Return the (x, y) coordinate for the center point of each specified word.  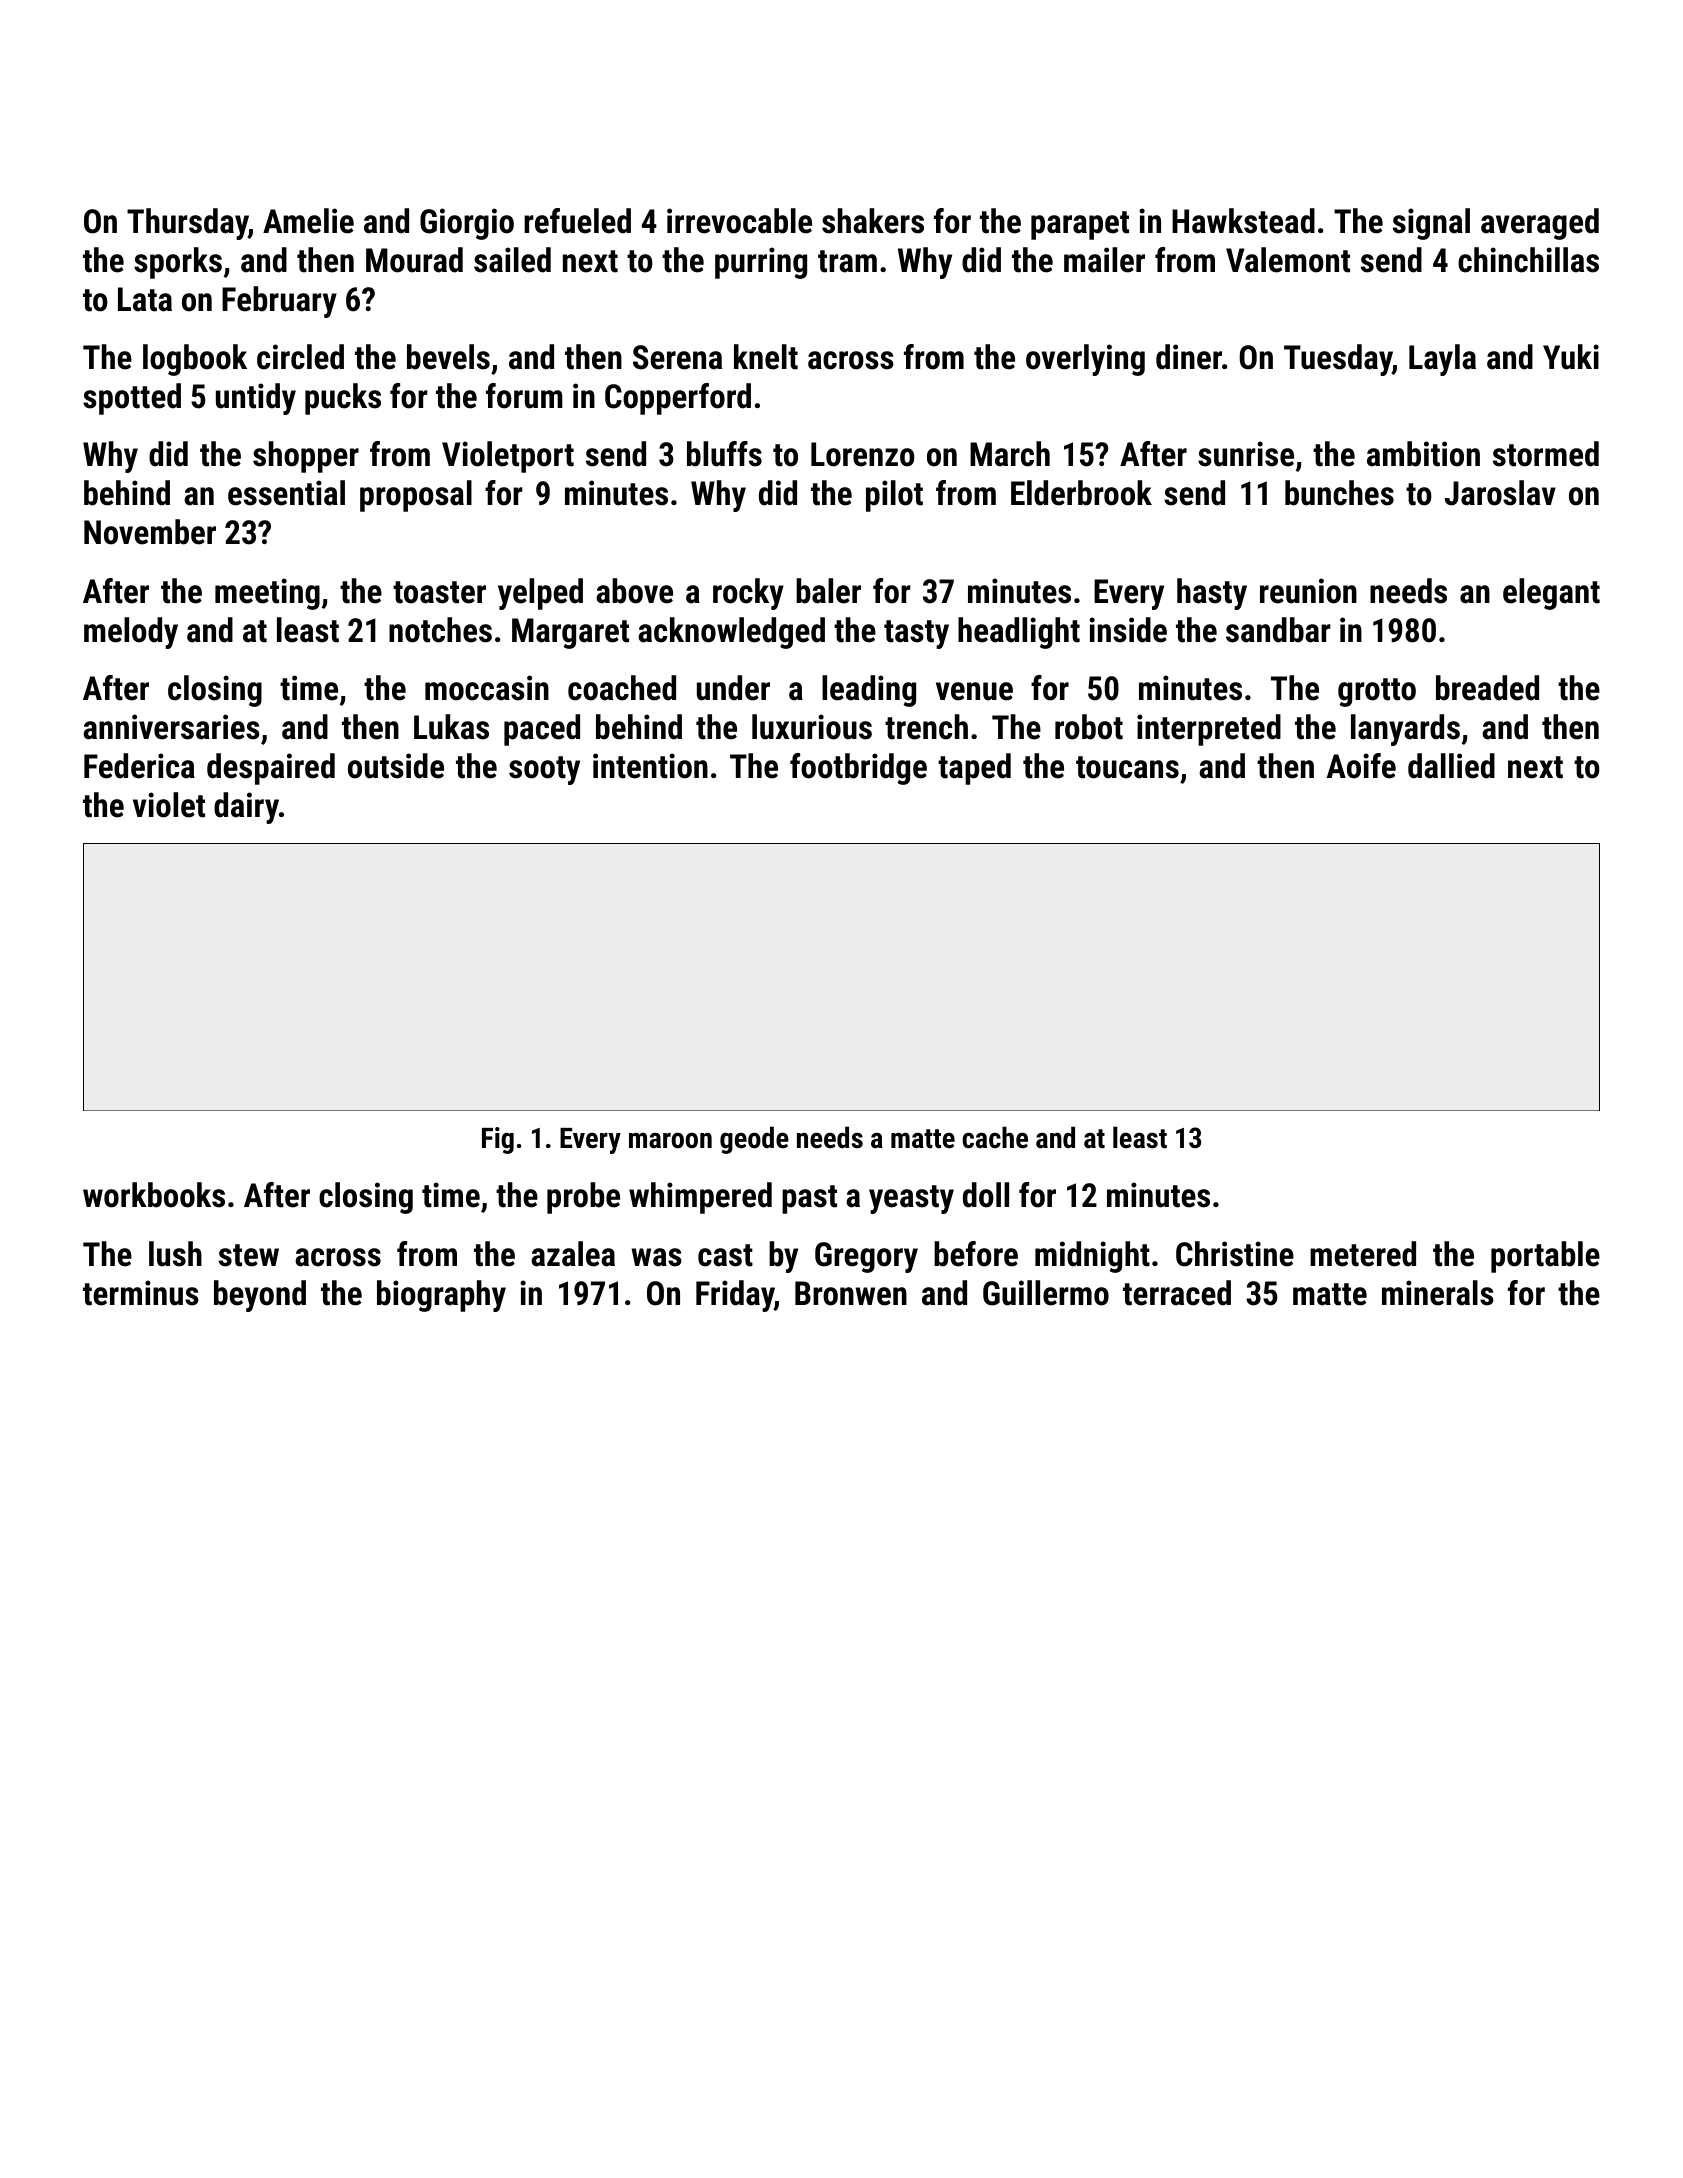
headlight (1019, 633)
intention (650, 766)
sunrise (1246, 454)
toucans (1127, 767)
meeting (267, 594)
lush (175, 1254)
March (1010, 454)
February (279, 302)
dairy (246, 808)
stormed (1546, 454)
